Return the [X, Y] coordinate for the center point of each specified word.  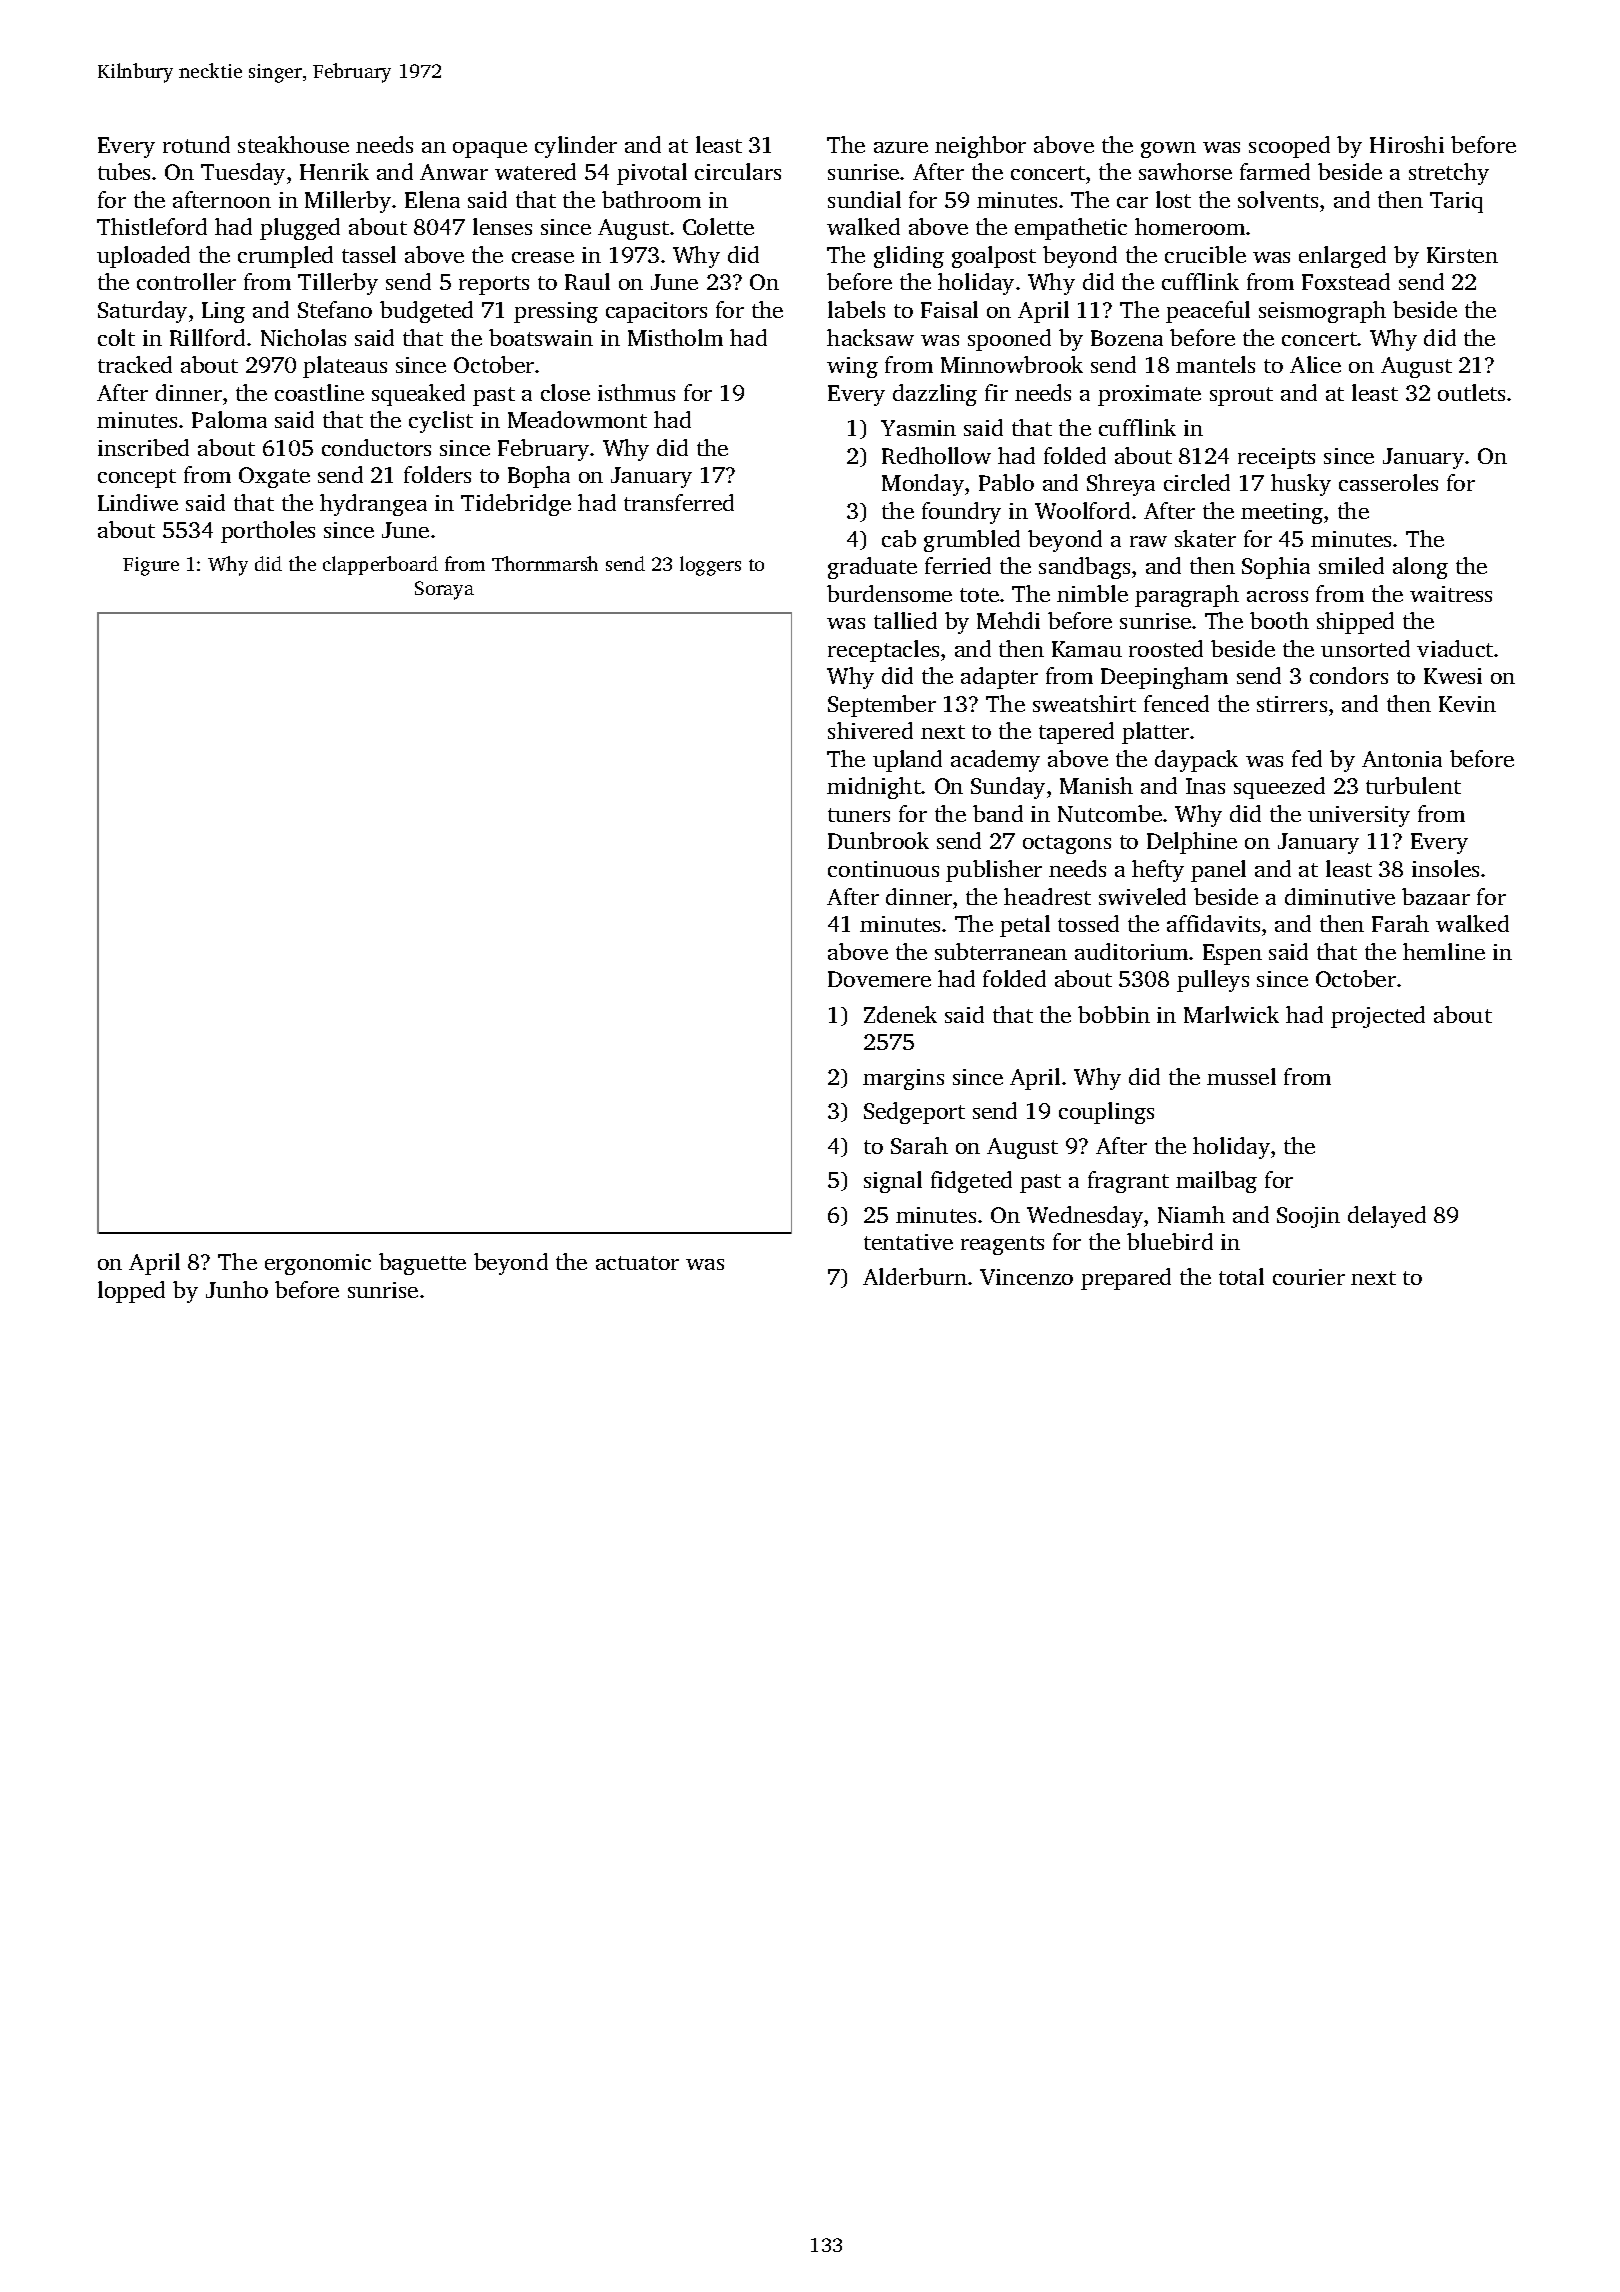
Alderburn [915, 1276]
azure [901, 147]
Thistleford [152, 226]
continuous [883, 869]
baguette [422, 1264]
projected [1378, 1017]
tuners [859, 815]
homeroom [1190, 226]
